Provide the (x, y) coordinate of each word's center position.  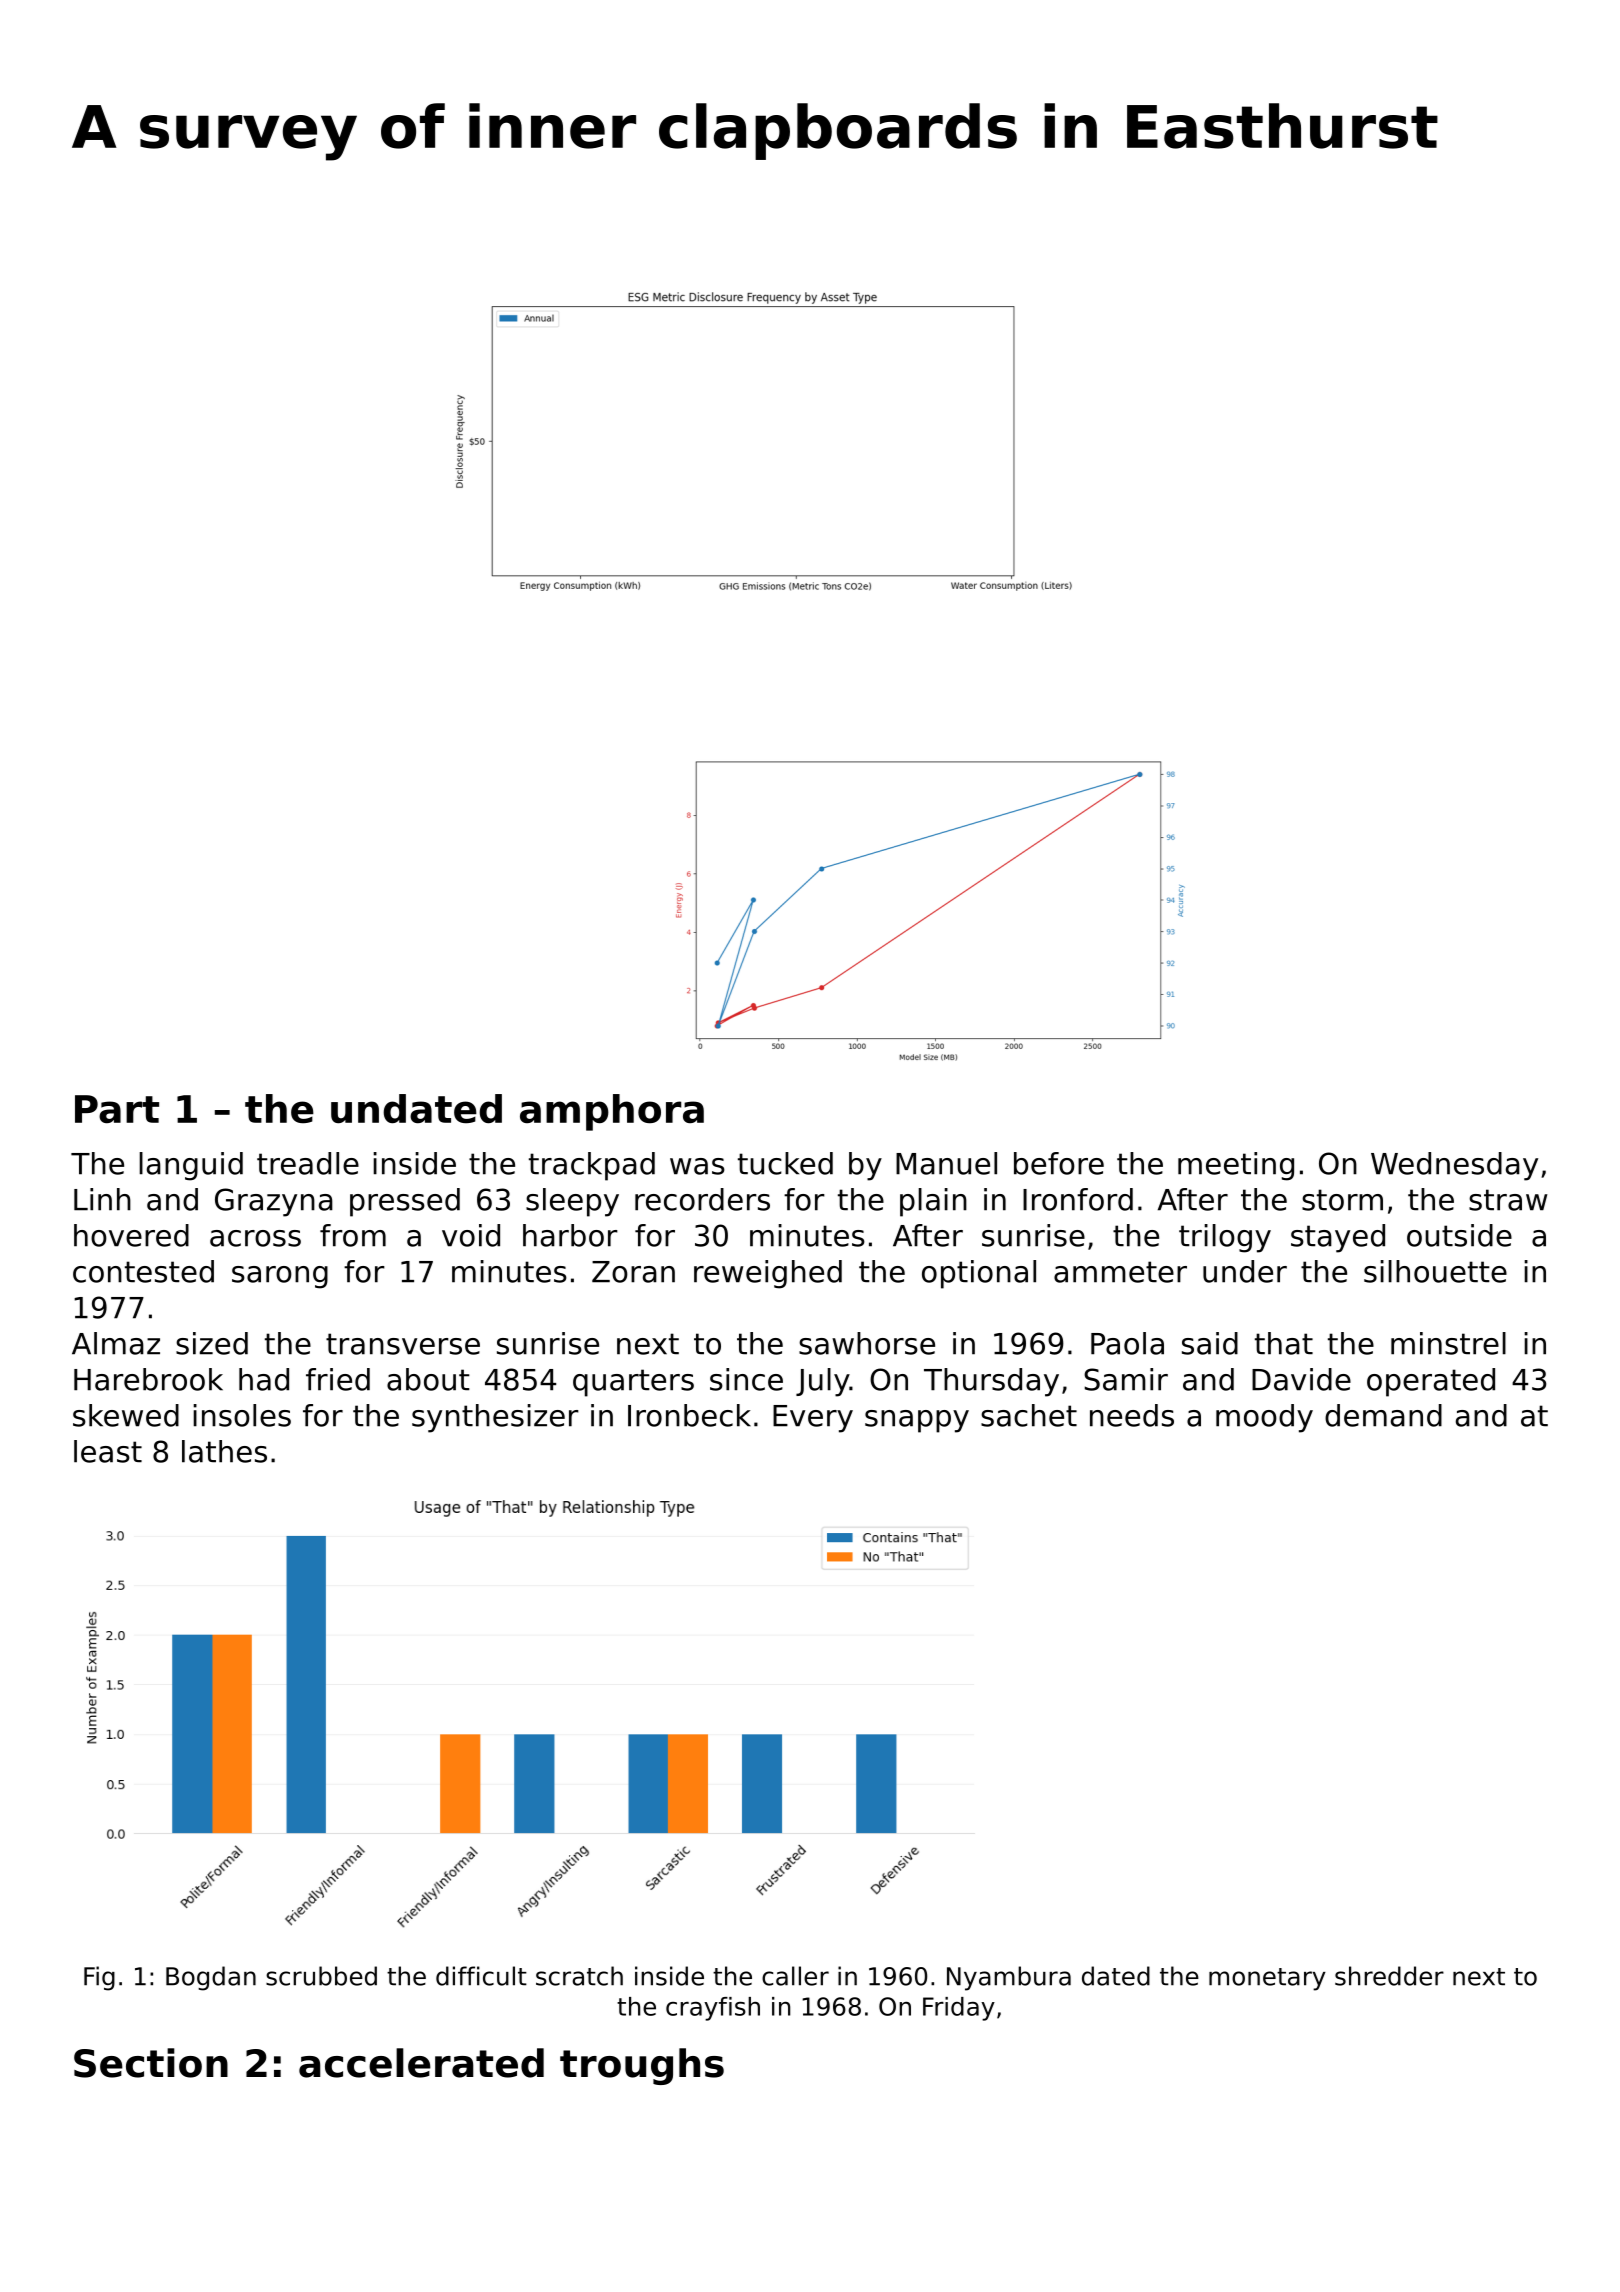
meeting (1236, 1166)
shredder (1389, 1976)
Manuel (946, 1163)
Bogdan (211, 1978)
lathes (224, 1451)
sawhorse (867, 1343)
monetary (1267, 1979)
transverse (403, 1344)
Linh (102, 1199)
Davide (1301, 1379)
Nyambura (1009, 1978)
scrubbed (321, 1976)
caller (795, 1976)
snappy (917, 1421)
